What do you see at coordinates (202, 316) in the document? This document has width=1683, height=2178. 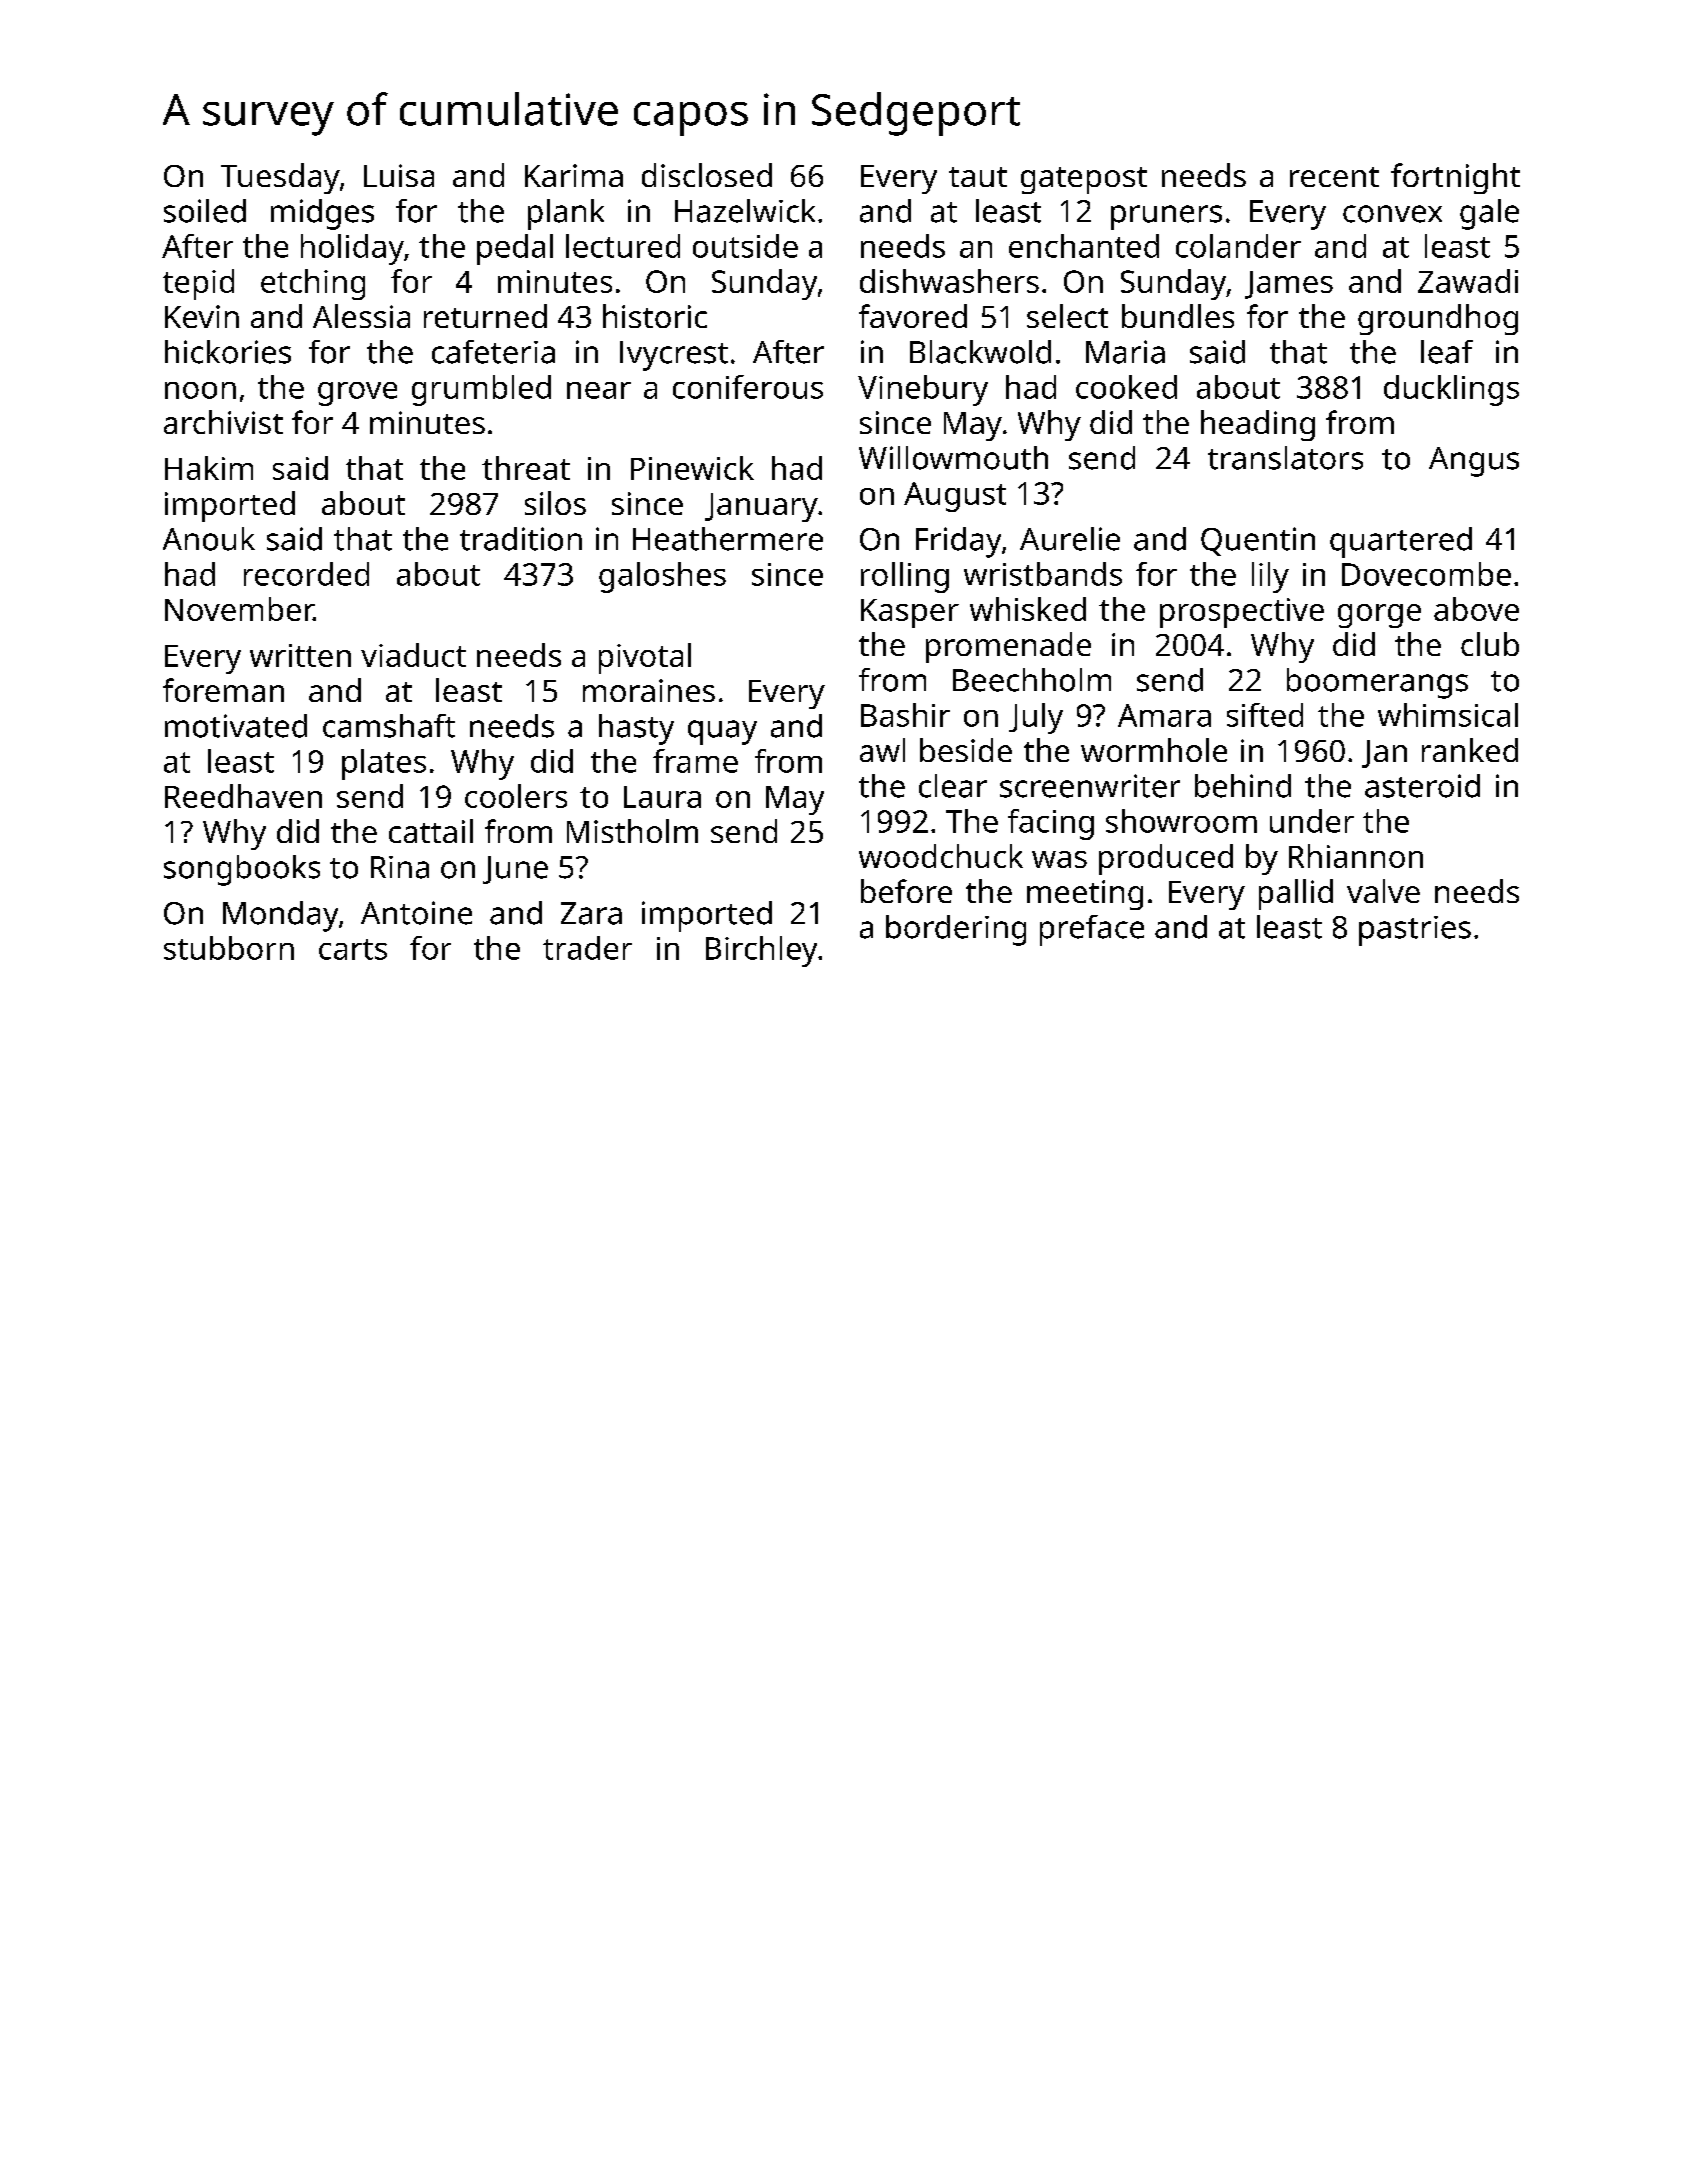 I see `Kevin` at bounding box center [202, 316].
